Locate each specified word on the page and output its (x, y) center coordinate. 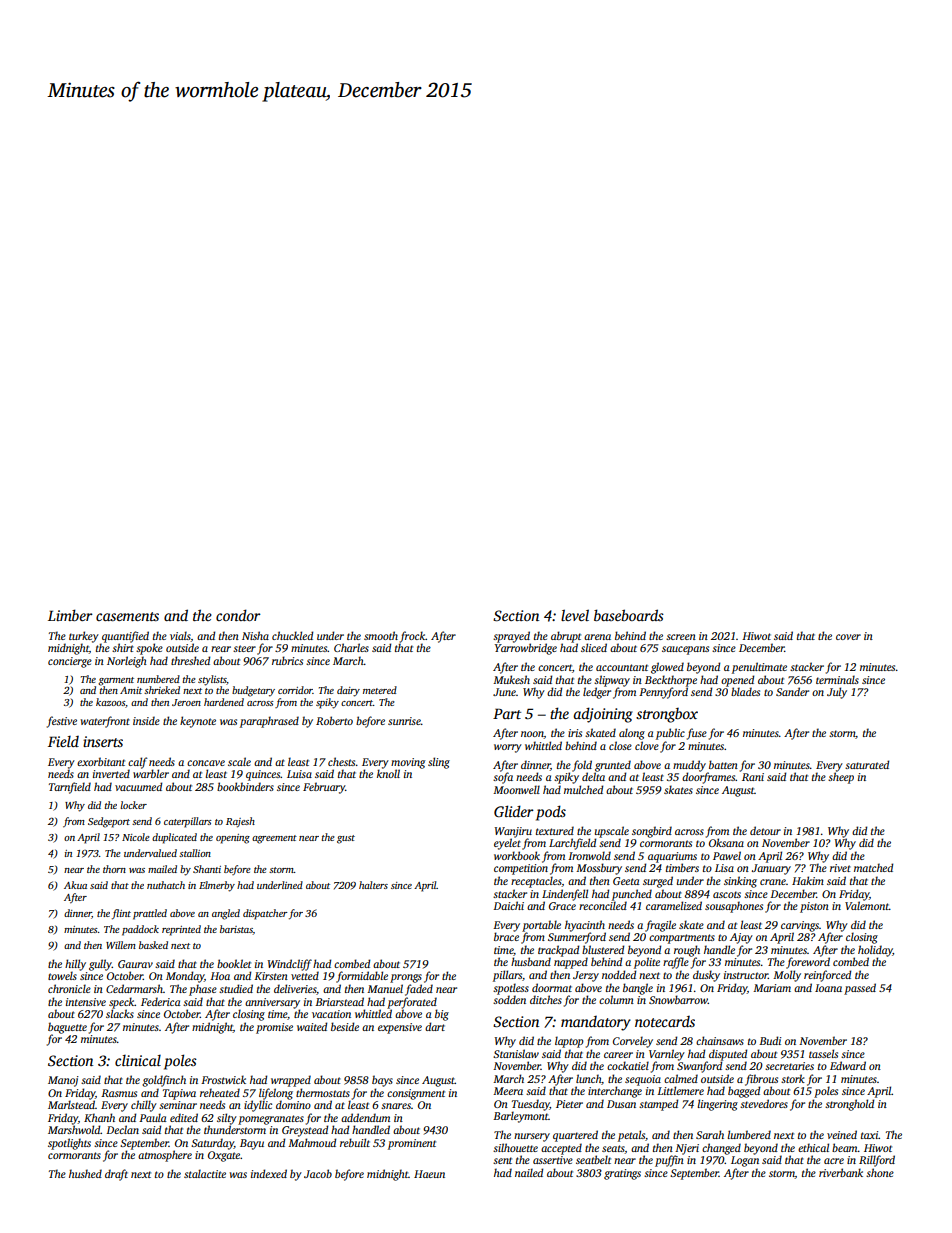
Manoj (63, 1081)
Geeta (626, 881)
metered (380, 690)
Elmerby (217, 886)
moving (408, 763)
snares (396, 1106)
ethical (813, 1147)
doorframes (709, 778)
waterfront (105, 722)
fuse (697, 734)
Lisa (724, 868)
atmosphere (165, 1156)
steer (244, 648)
